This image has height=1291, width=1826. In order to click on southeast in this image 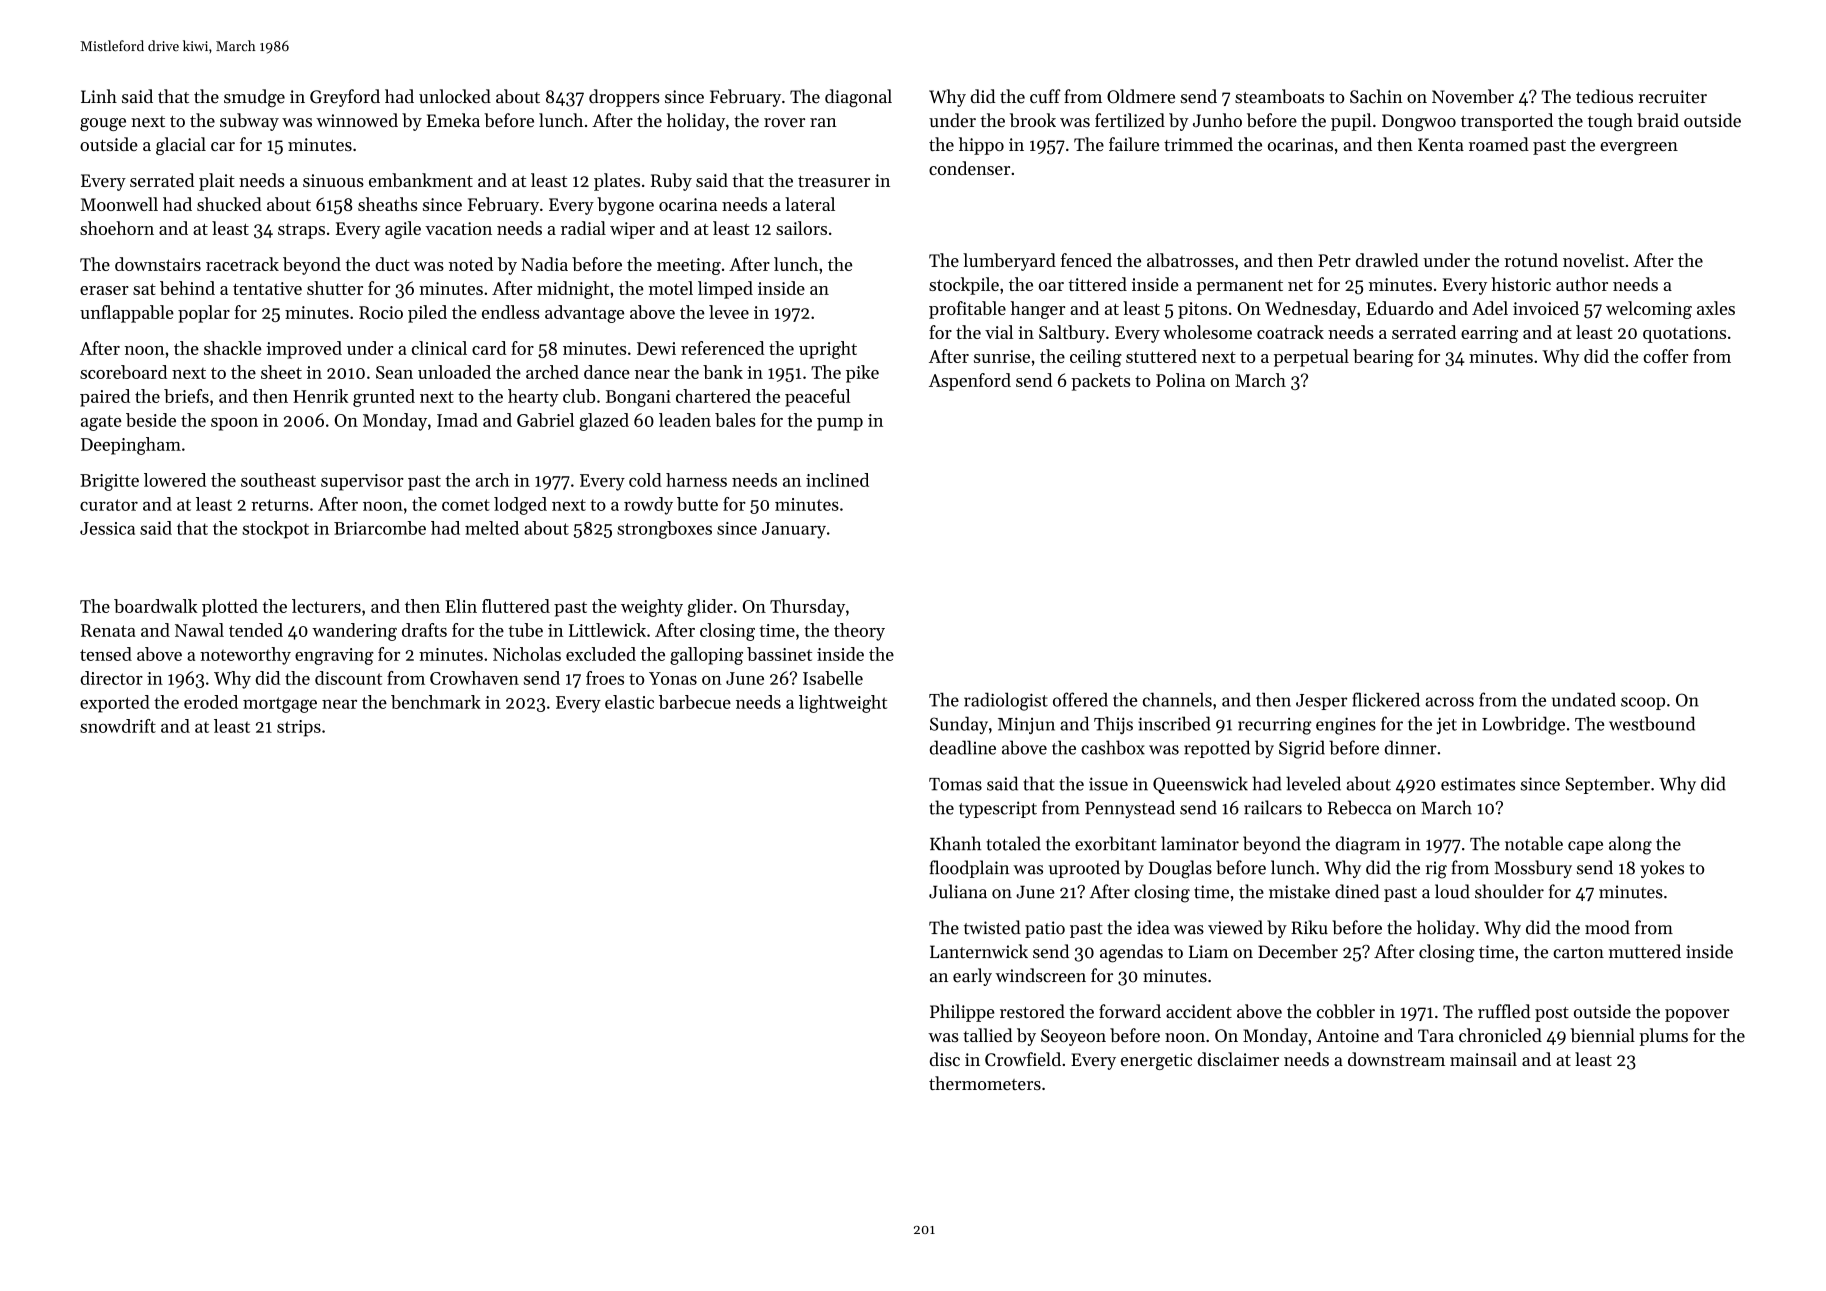, I will do `click(278, 480)`.
